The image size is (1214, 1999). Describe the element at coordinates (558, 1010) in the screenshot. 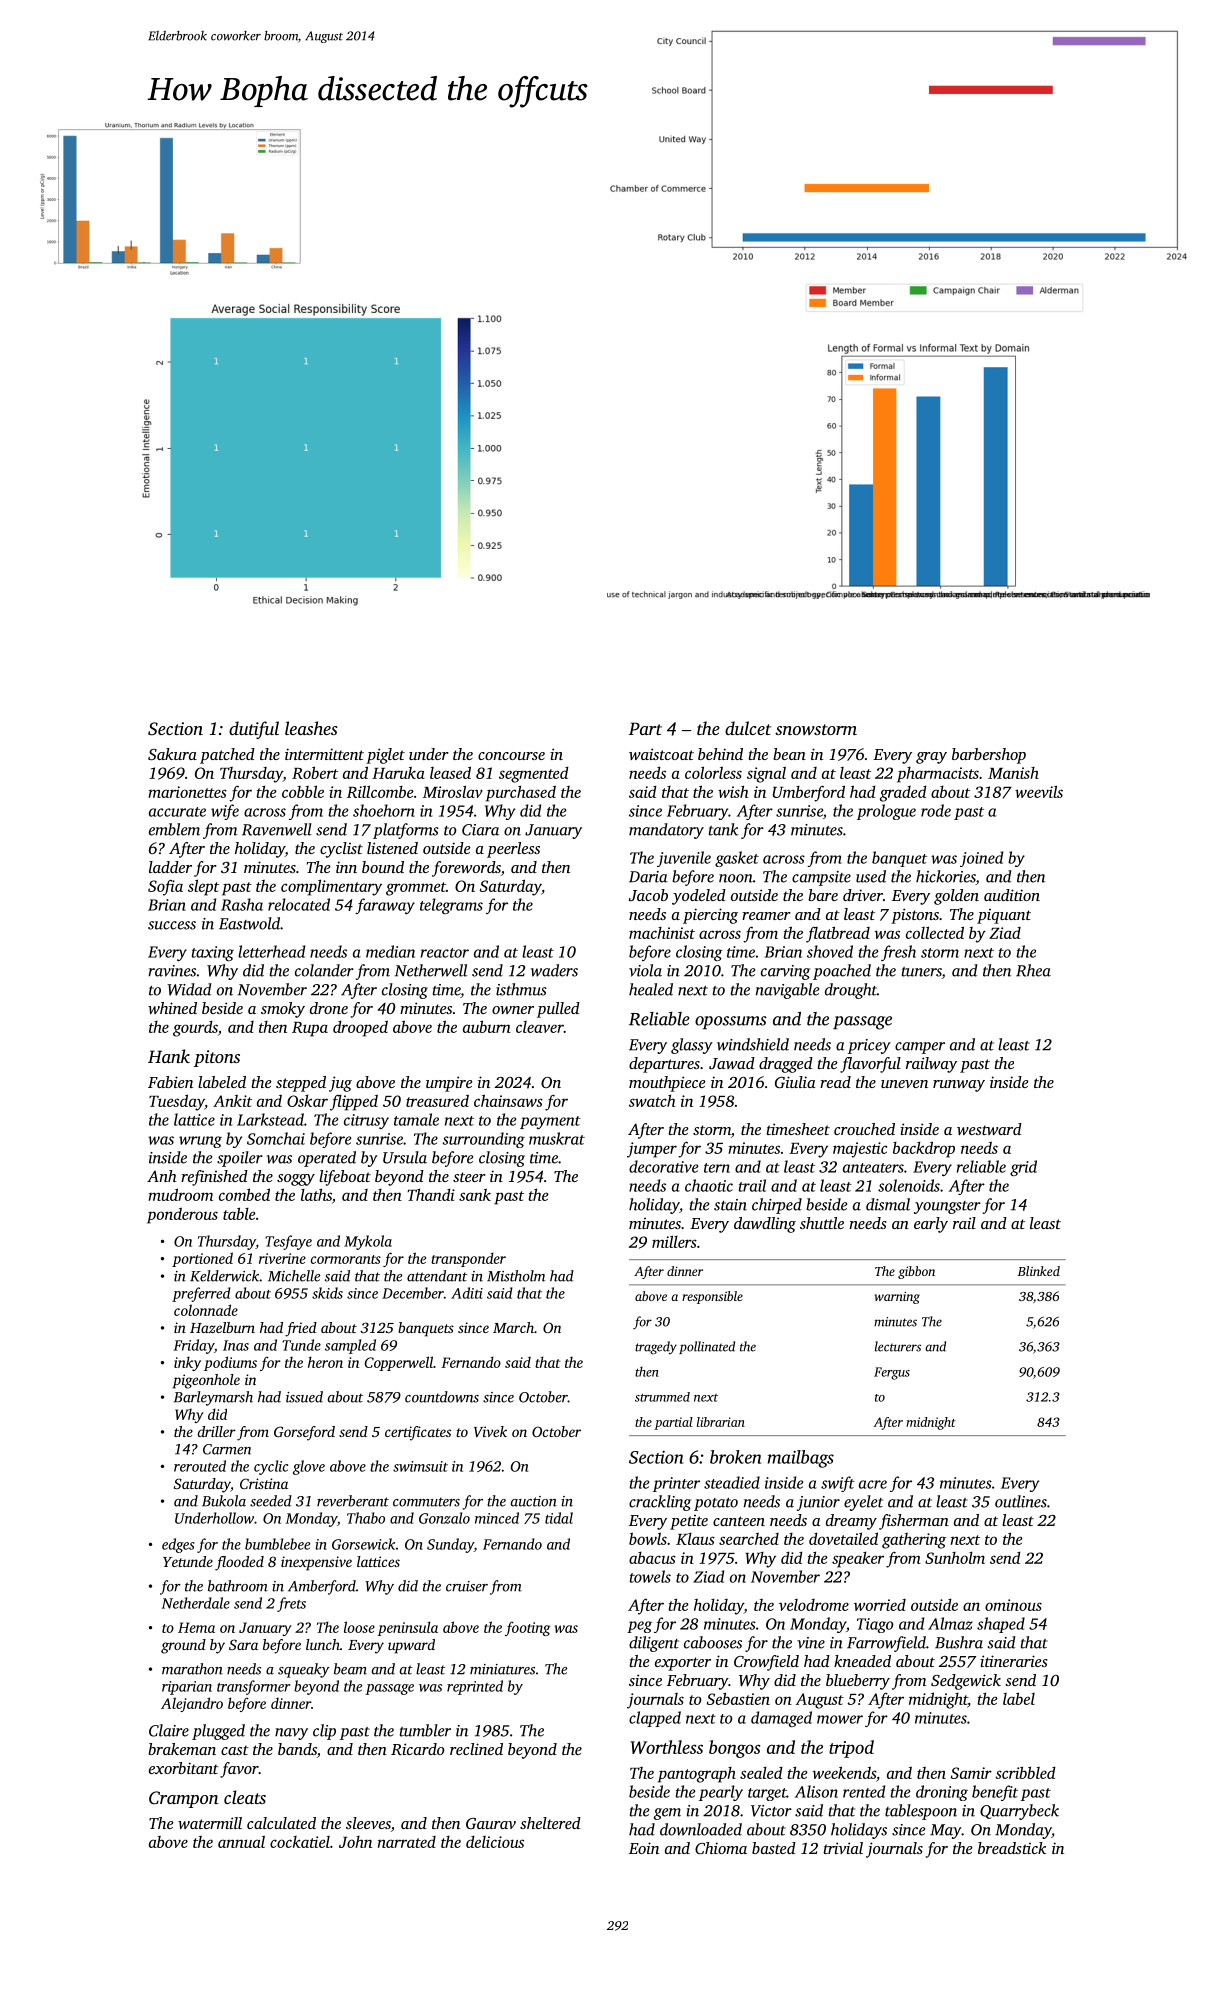

I see `pulled` at that location.
